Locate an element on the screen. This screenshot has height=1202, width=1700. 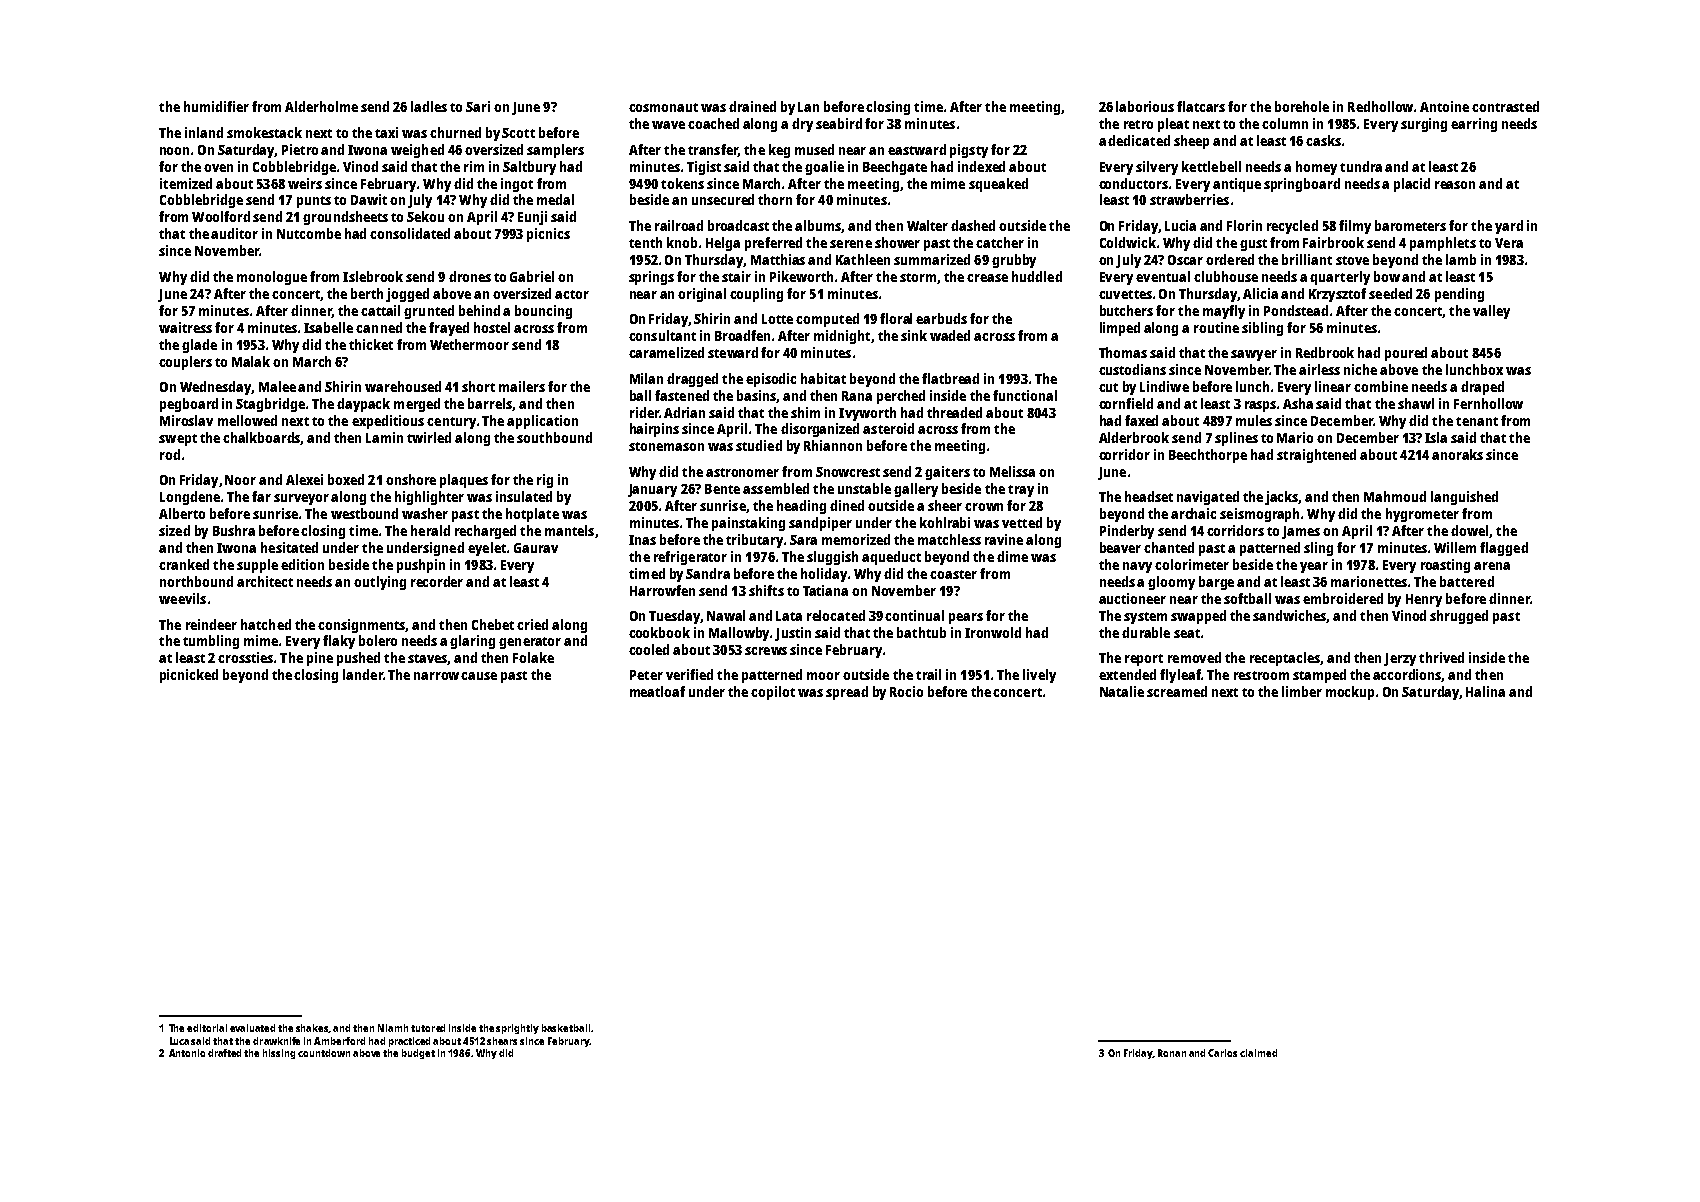
mused is located at coordinates (814, 149).
